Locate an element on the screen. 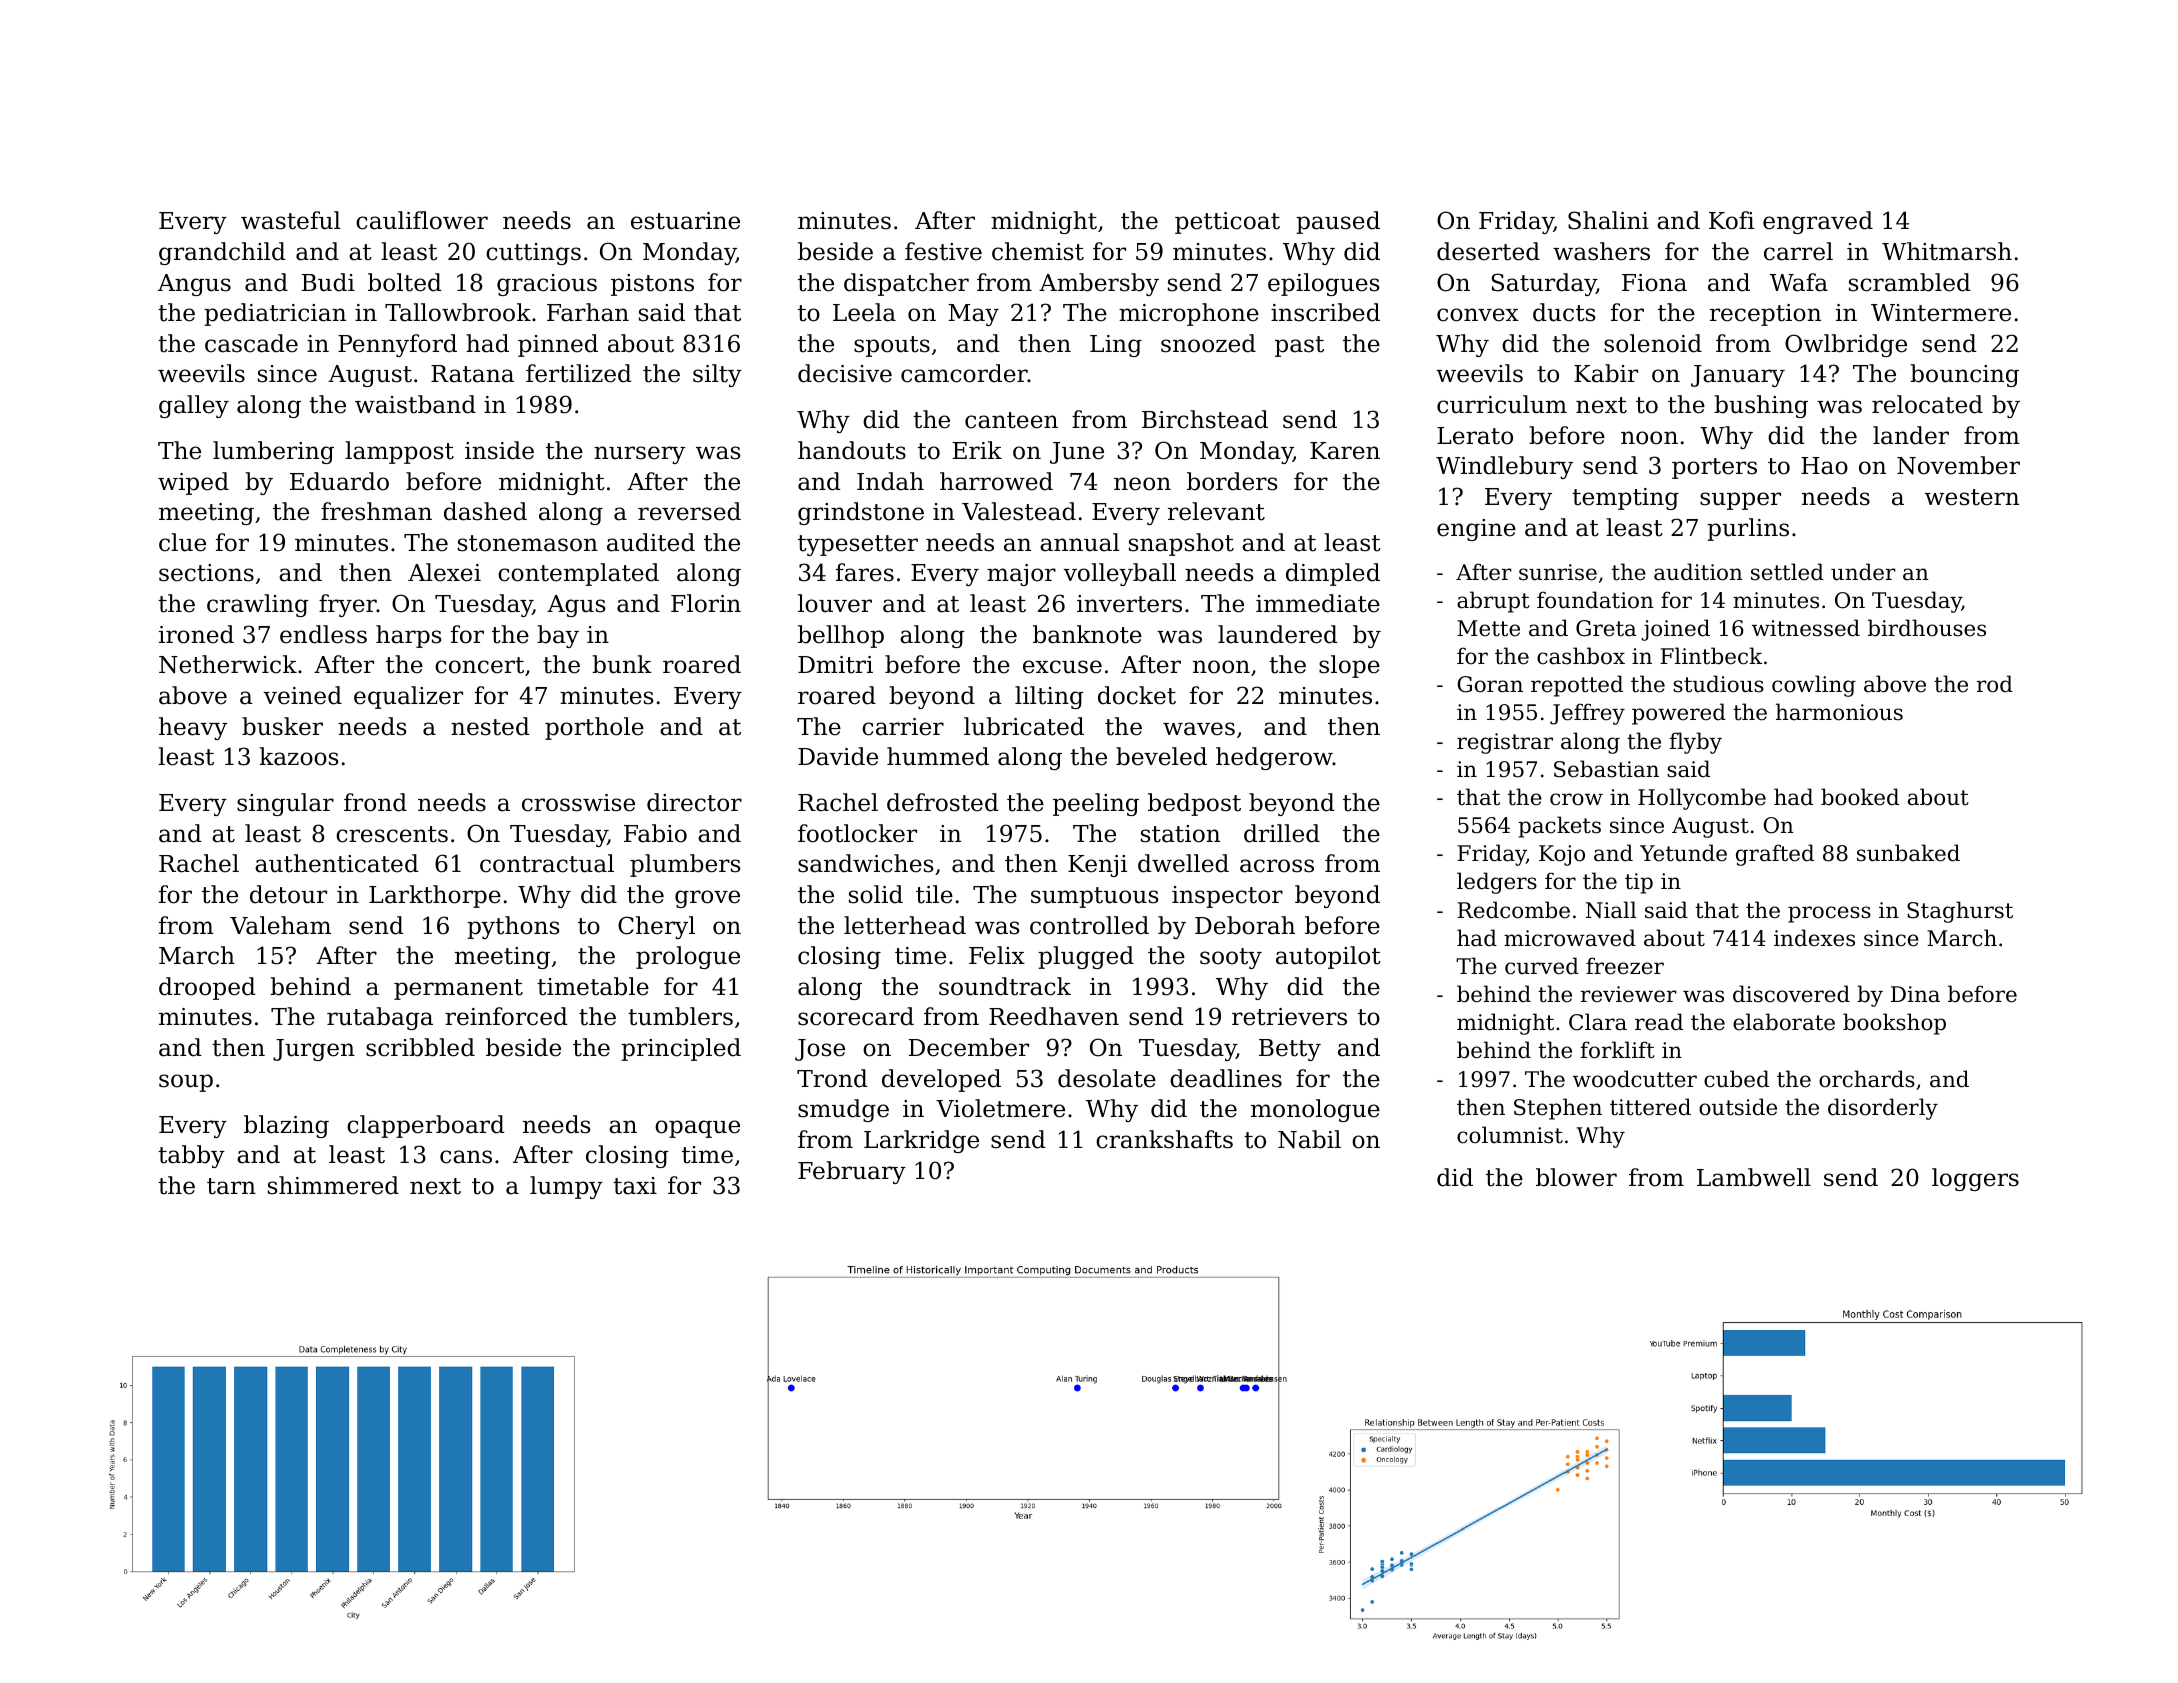 The image size is (2178, 1683). shimmered is located at coordinates (333, 1185).
